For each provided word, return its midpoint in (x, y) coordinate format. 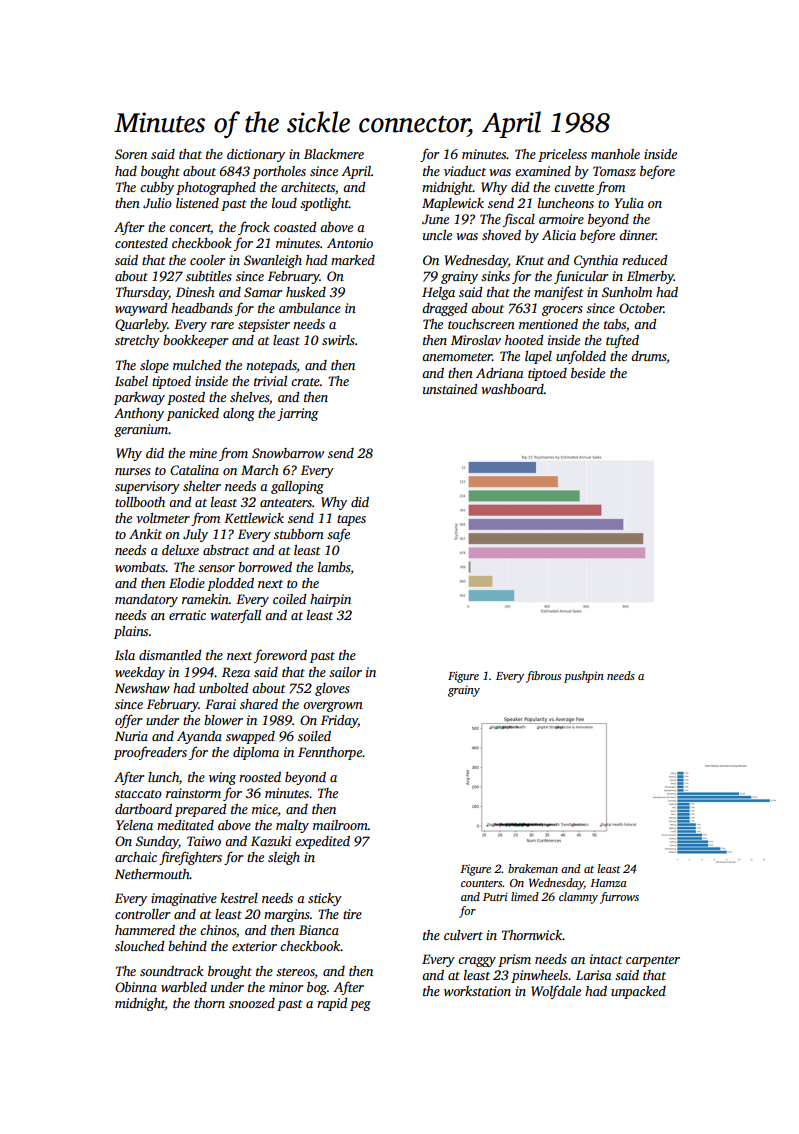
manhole (615, 154)
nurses (133, 471)
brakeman (533, 868)
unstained (450, 389)
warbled (184, 987)
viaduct (465, 171)
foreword (280, 656)
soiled (314, 736)
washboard (512, 389)
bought (160, 172)
